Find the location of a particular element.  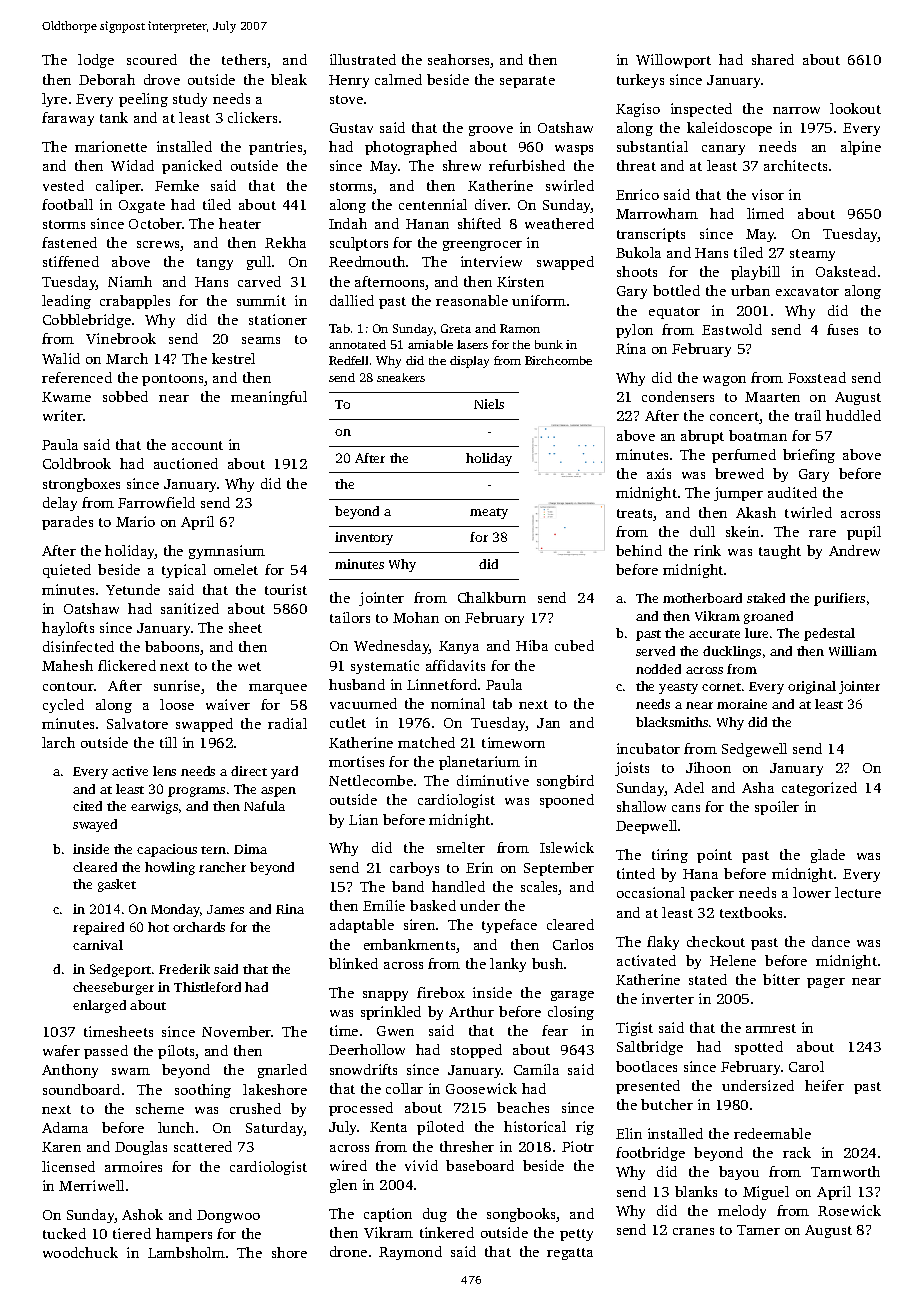

textbooks is located at coordinates (751, 912).
